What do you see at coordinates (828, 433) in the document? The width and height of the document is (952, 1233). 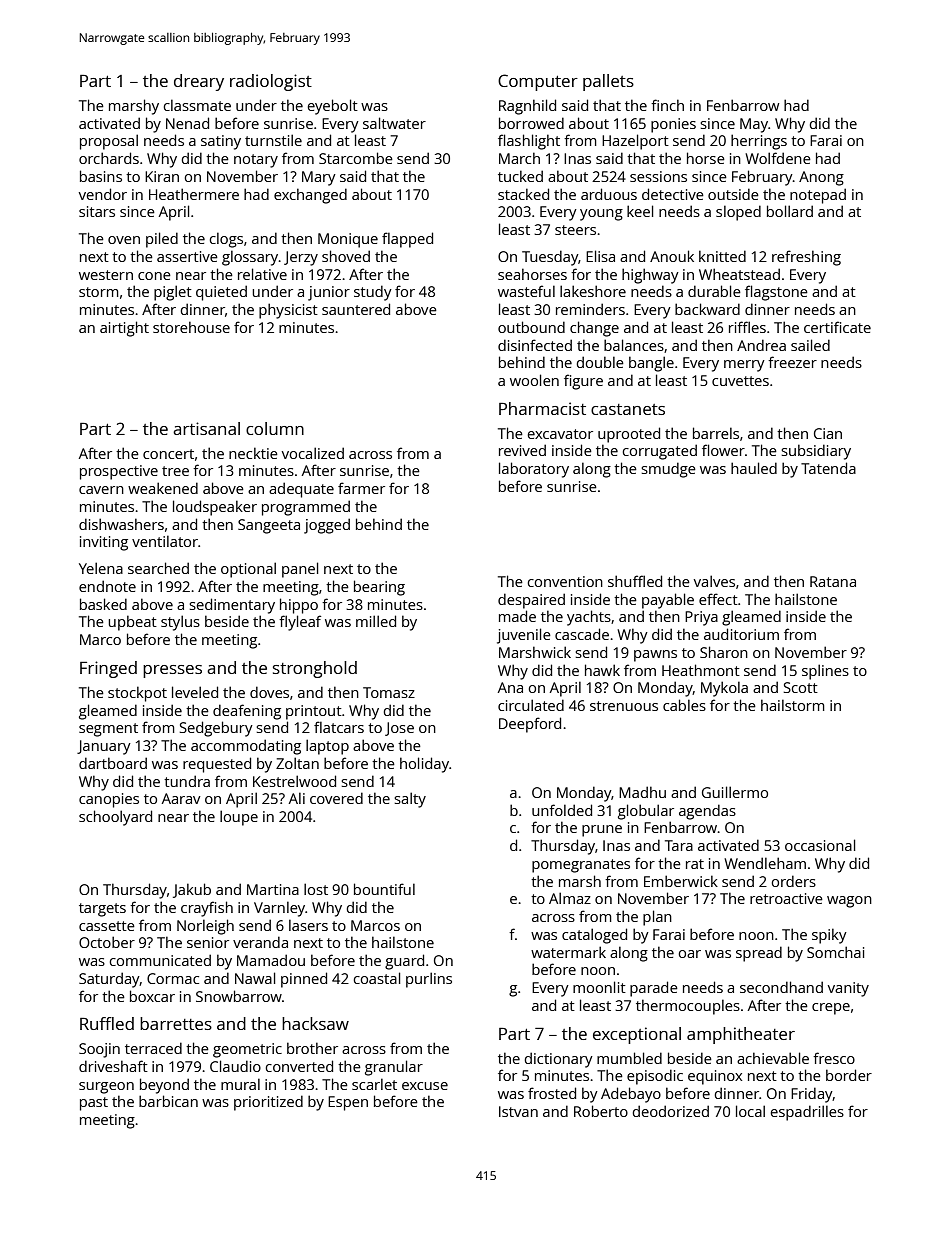 I see `Cian` at bounding box center [828, 433].
